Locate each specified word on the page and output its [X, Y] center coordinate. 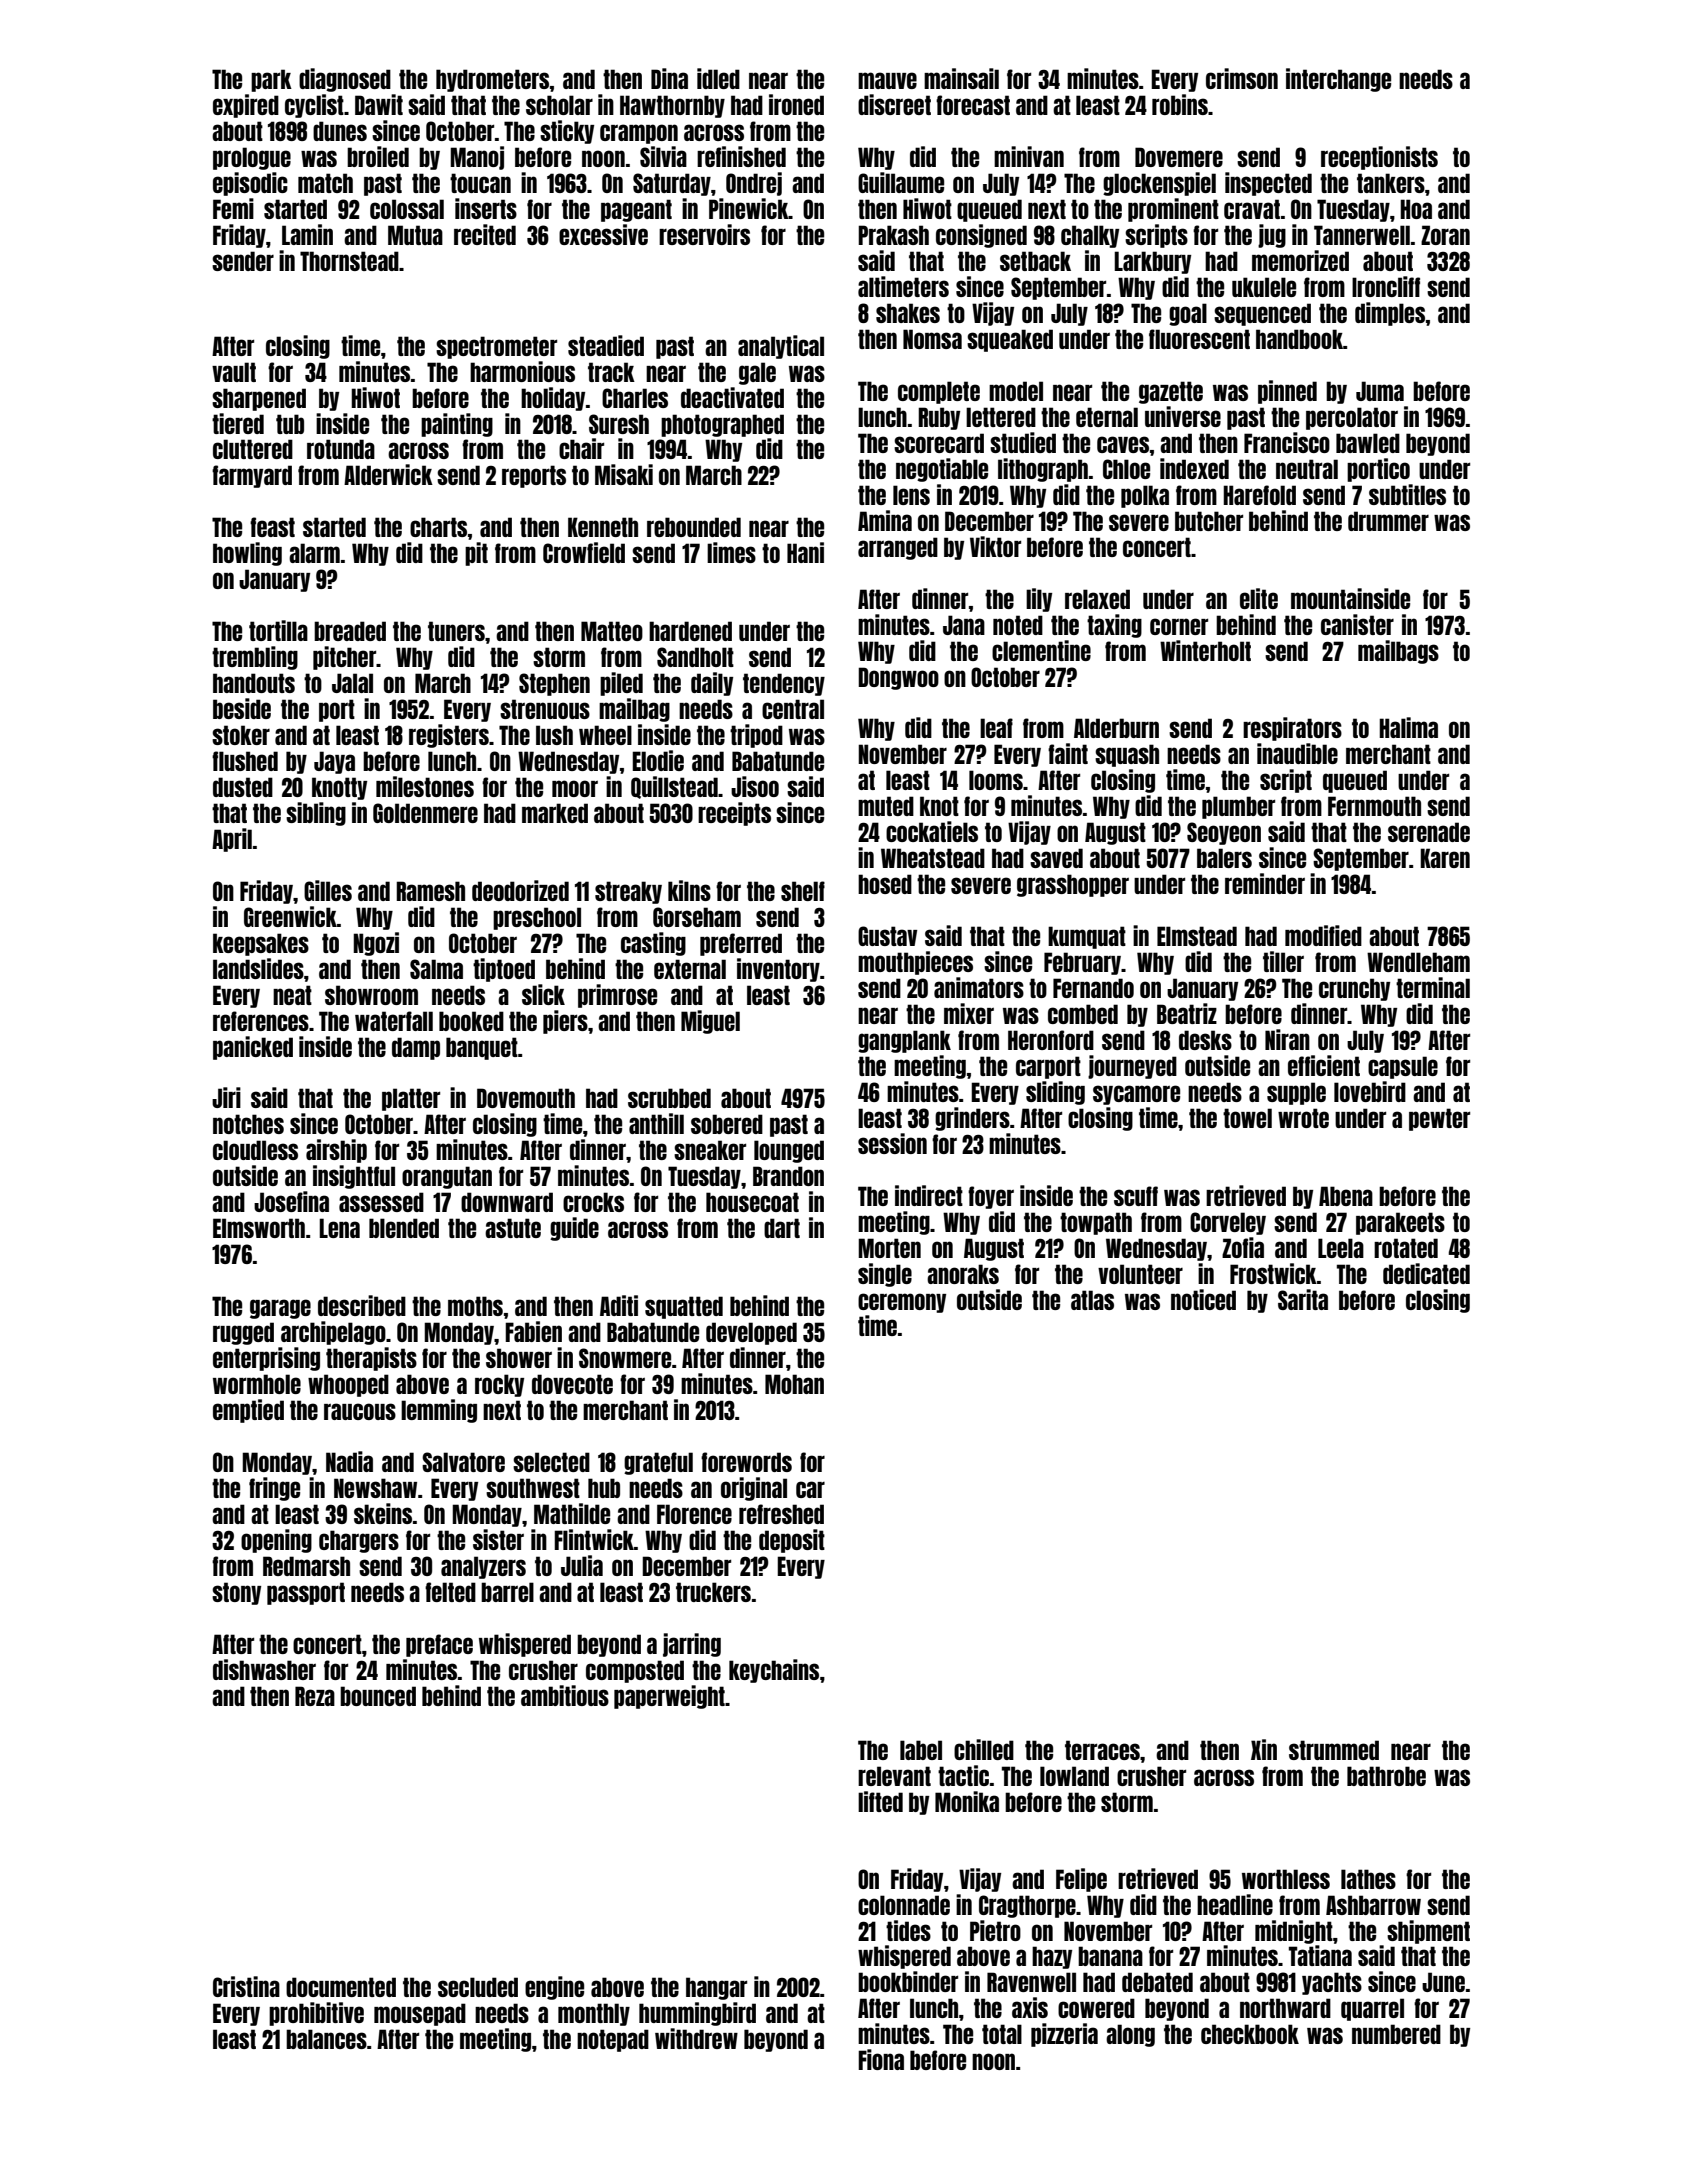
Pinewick [749, 208]
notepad [613, 2040]
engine [554, 1988]
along [1130, 2035]
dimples [1390, 314]
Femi [233, 208]
